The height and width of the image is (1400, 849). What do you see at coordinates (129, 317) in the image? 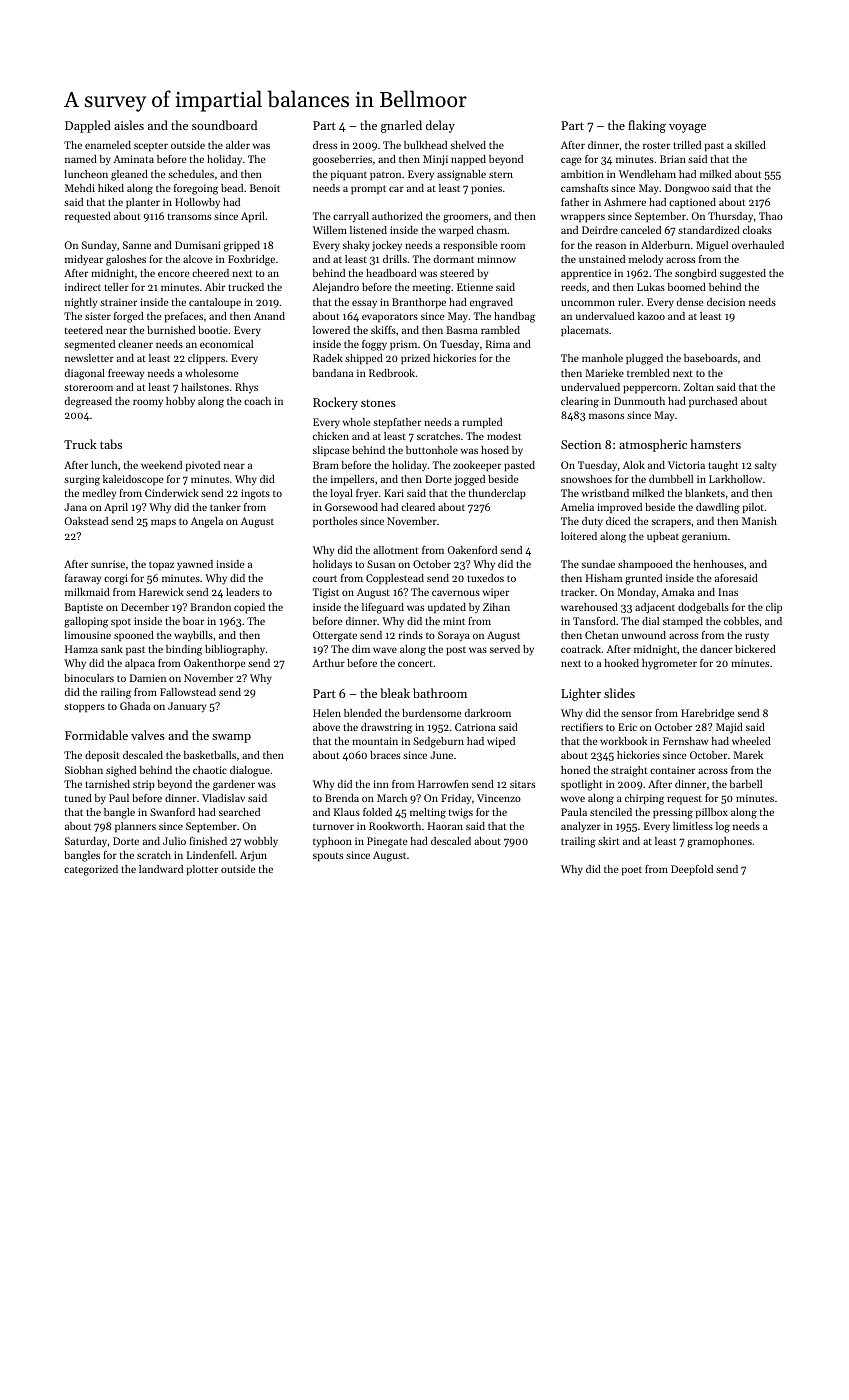
I see `forged` at bounding box center [129, 317].
